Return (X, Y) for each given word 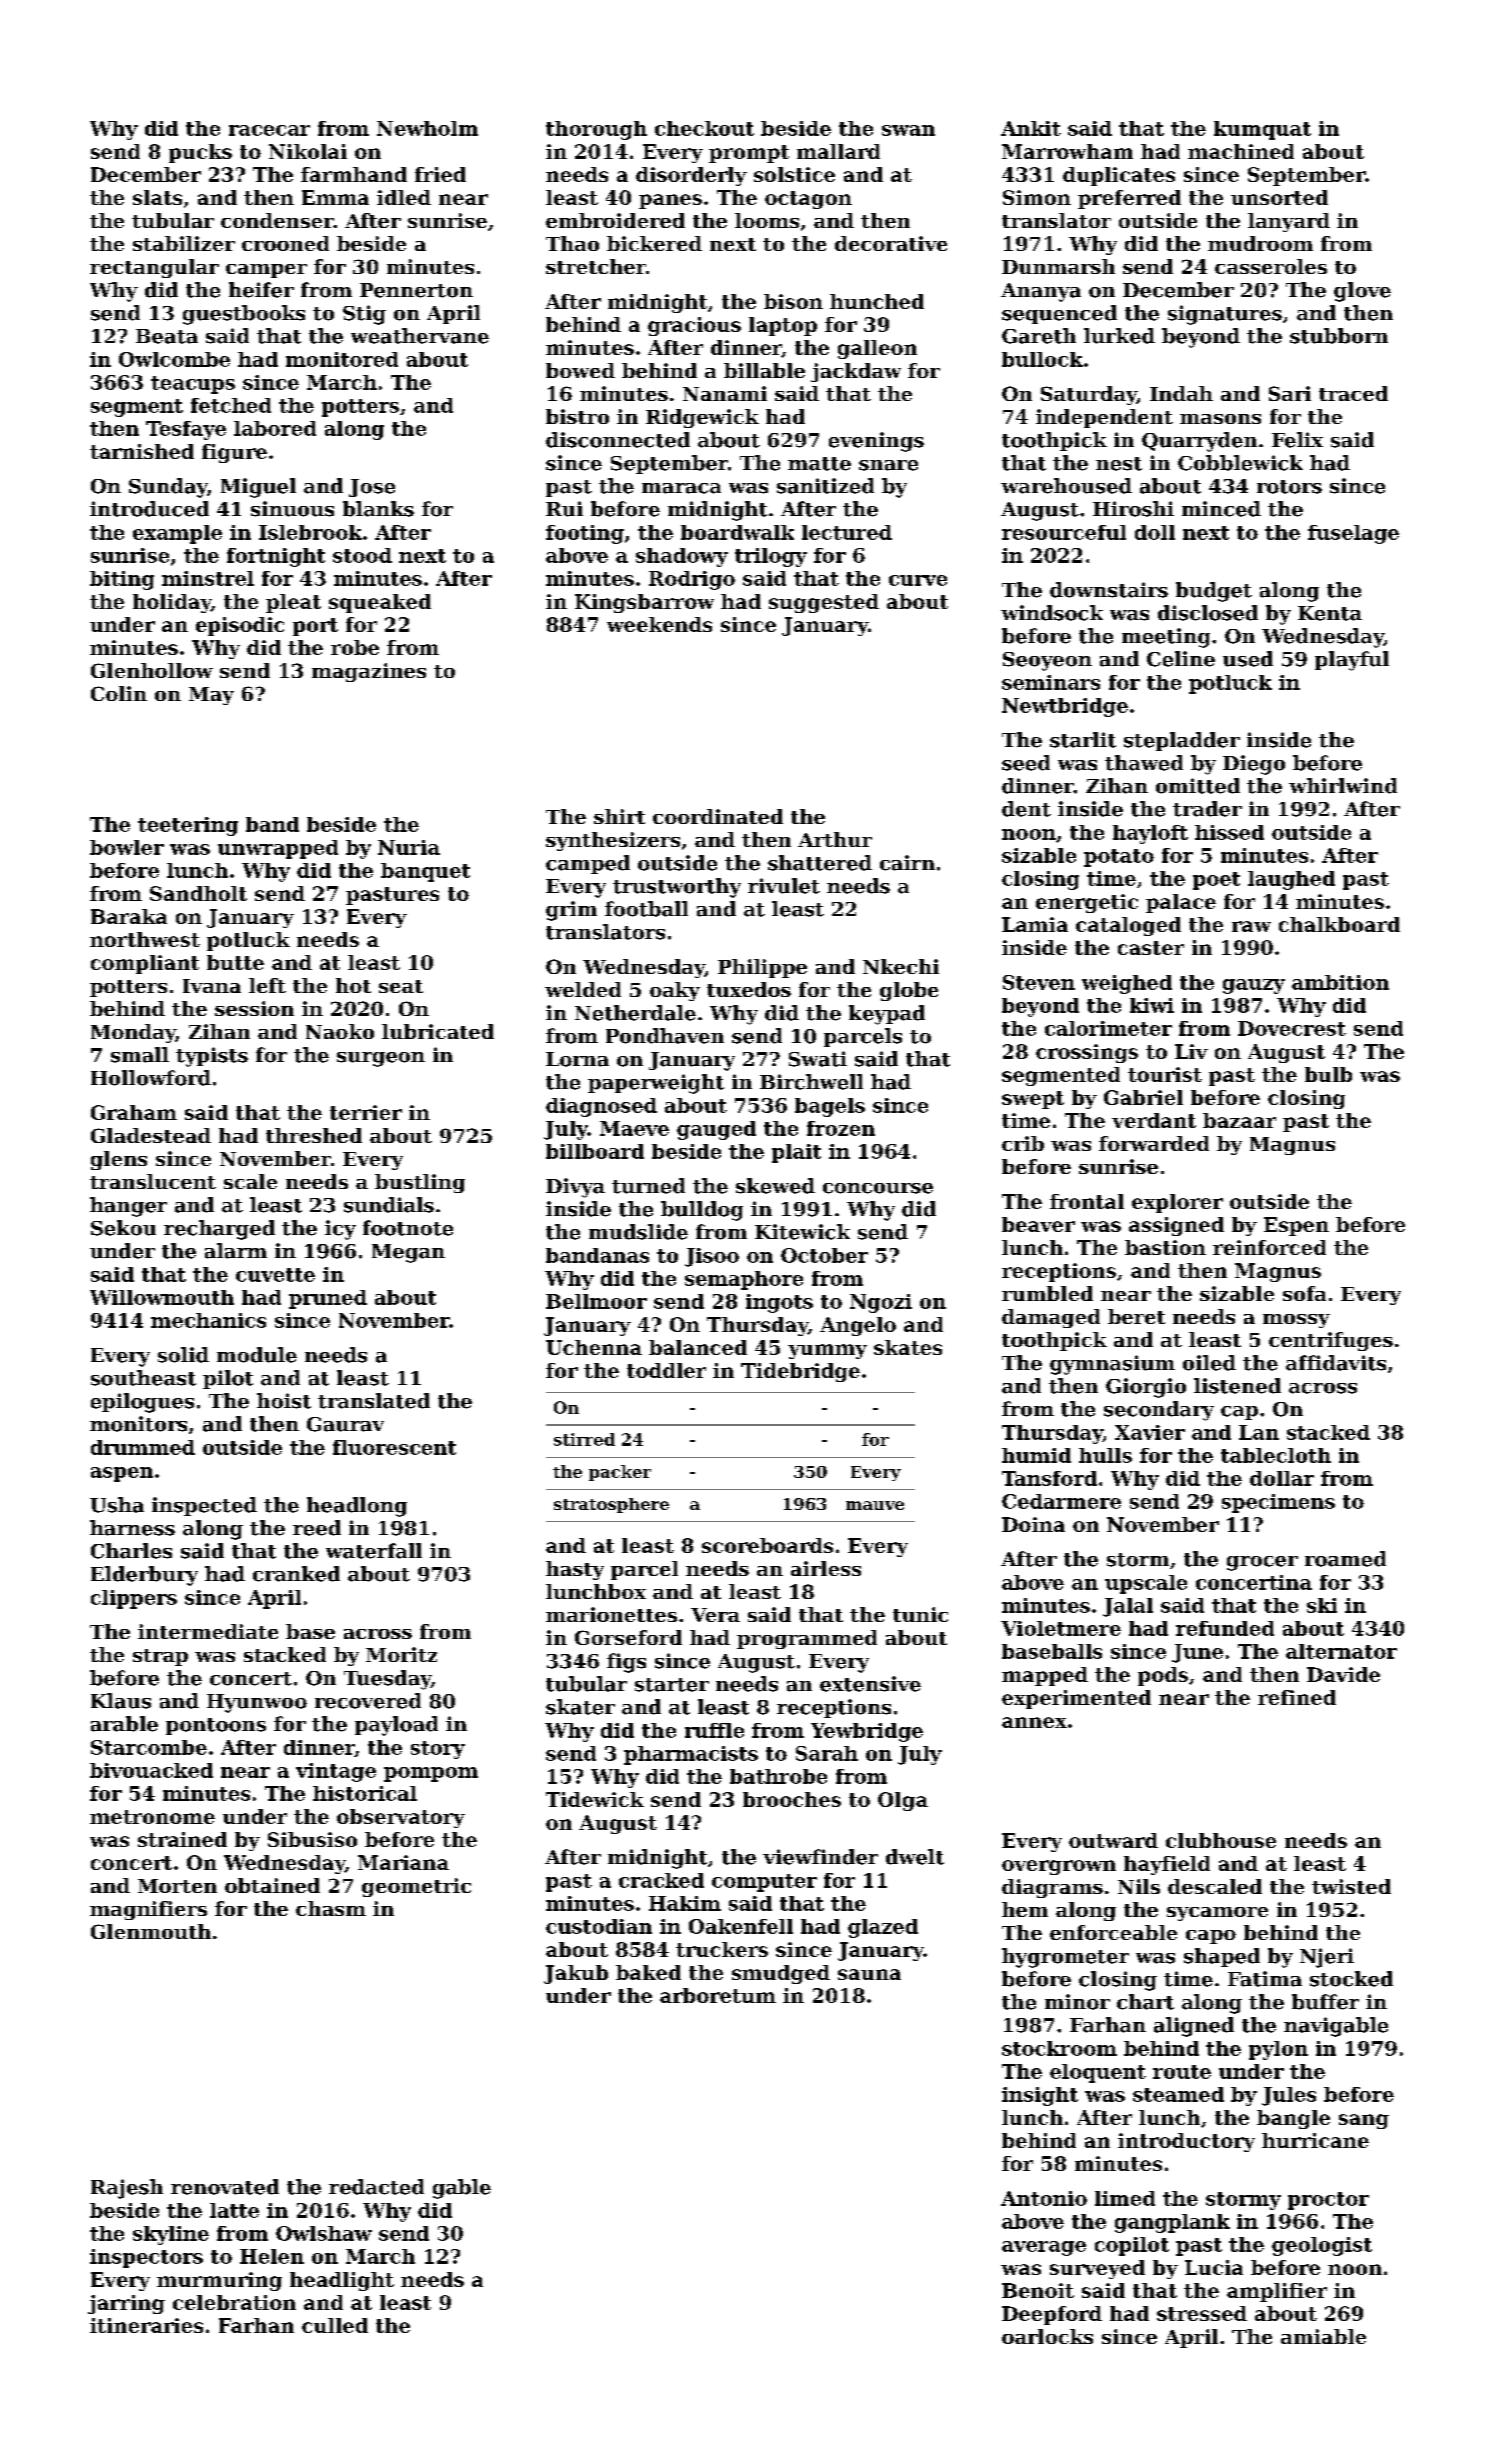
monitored (342, 359)
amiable (1323, 2336)
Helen (272, 2256)
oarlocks (1047, 2336)
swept (1033, 1100)
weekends (659, 624)
